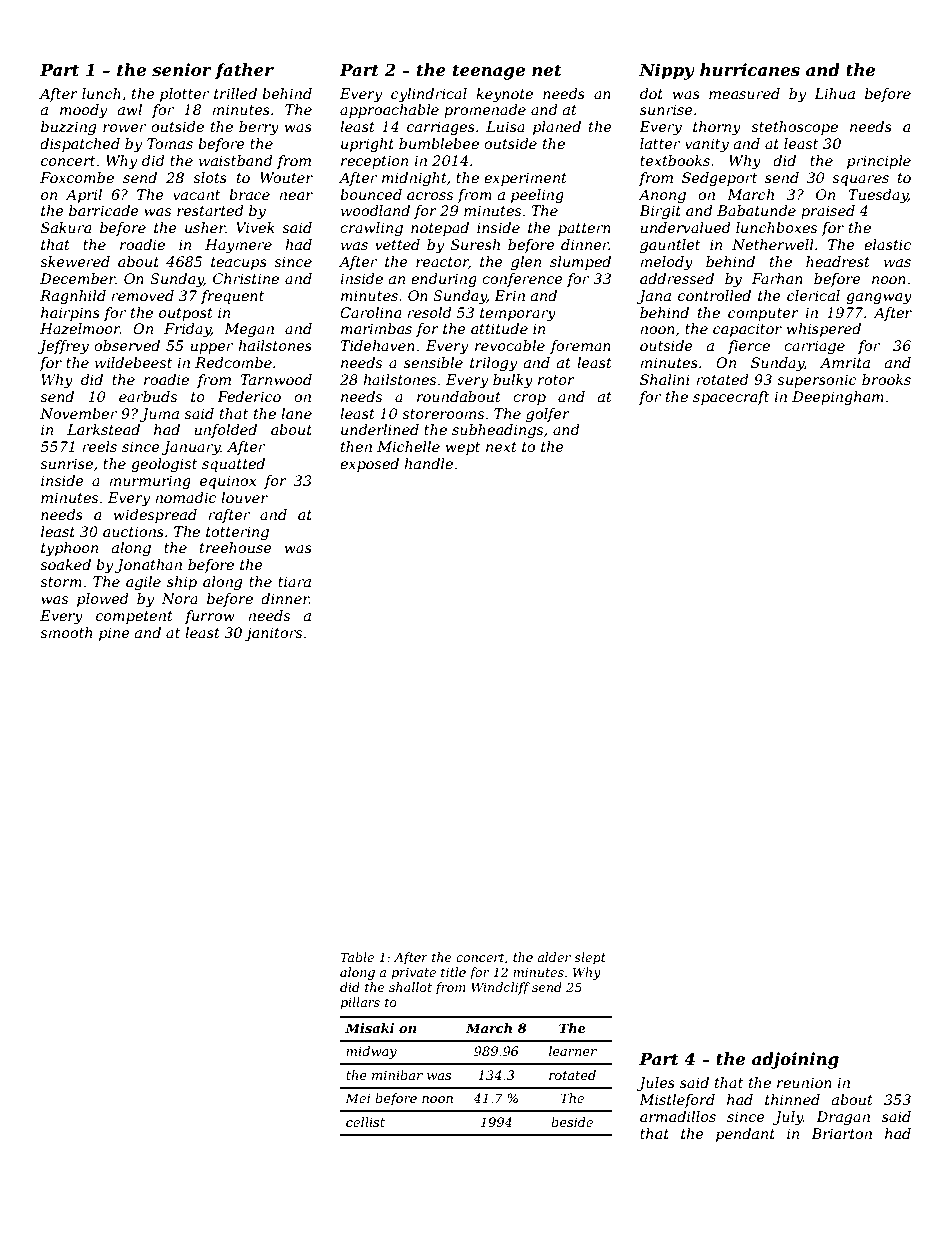 This page has width=952, height=1233. What do you see at coordinates (838, 398) in the page?
I see `Deepingham` at bounding box center [838, 398].
